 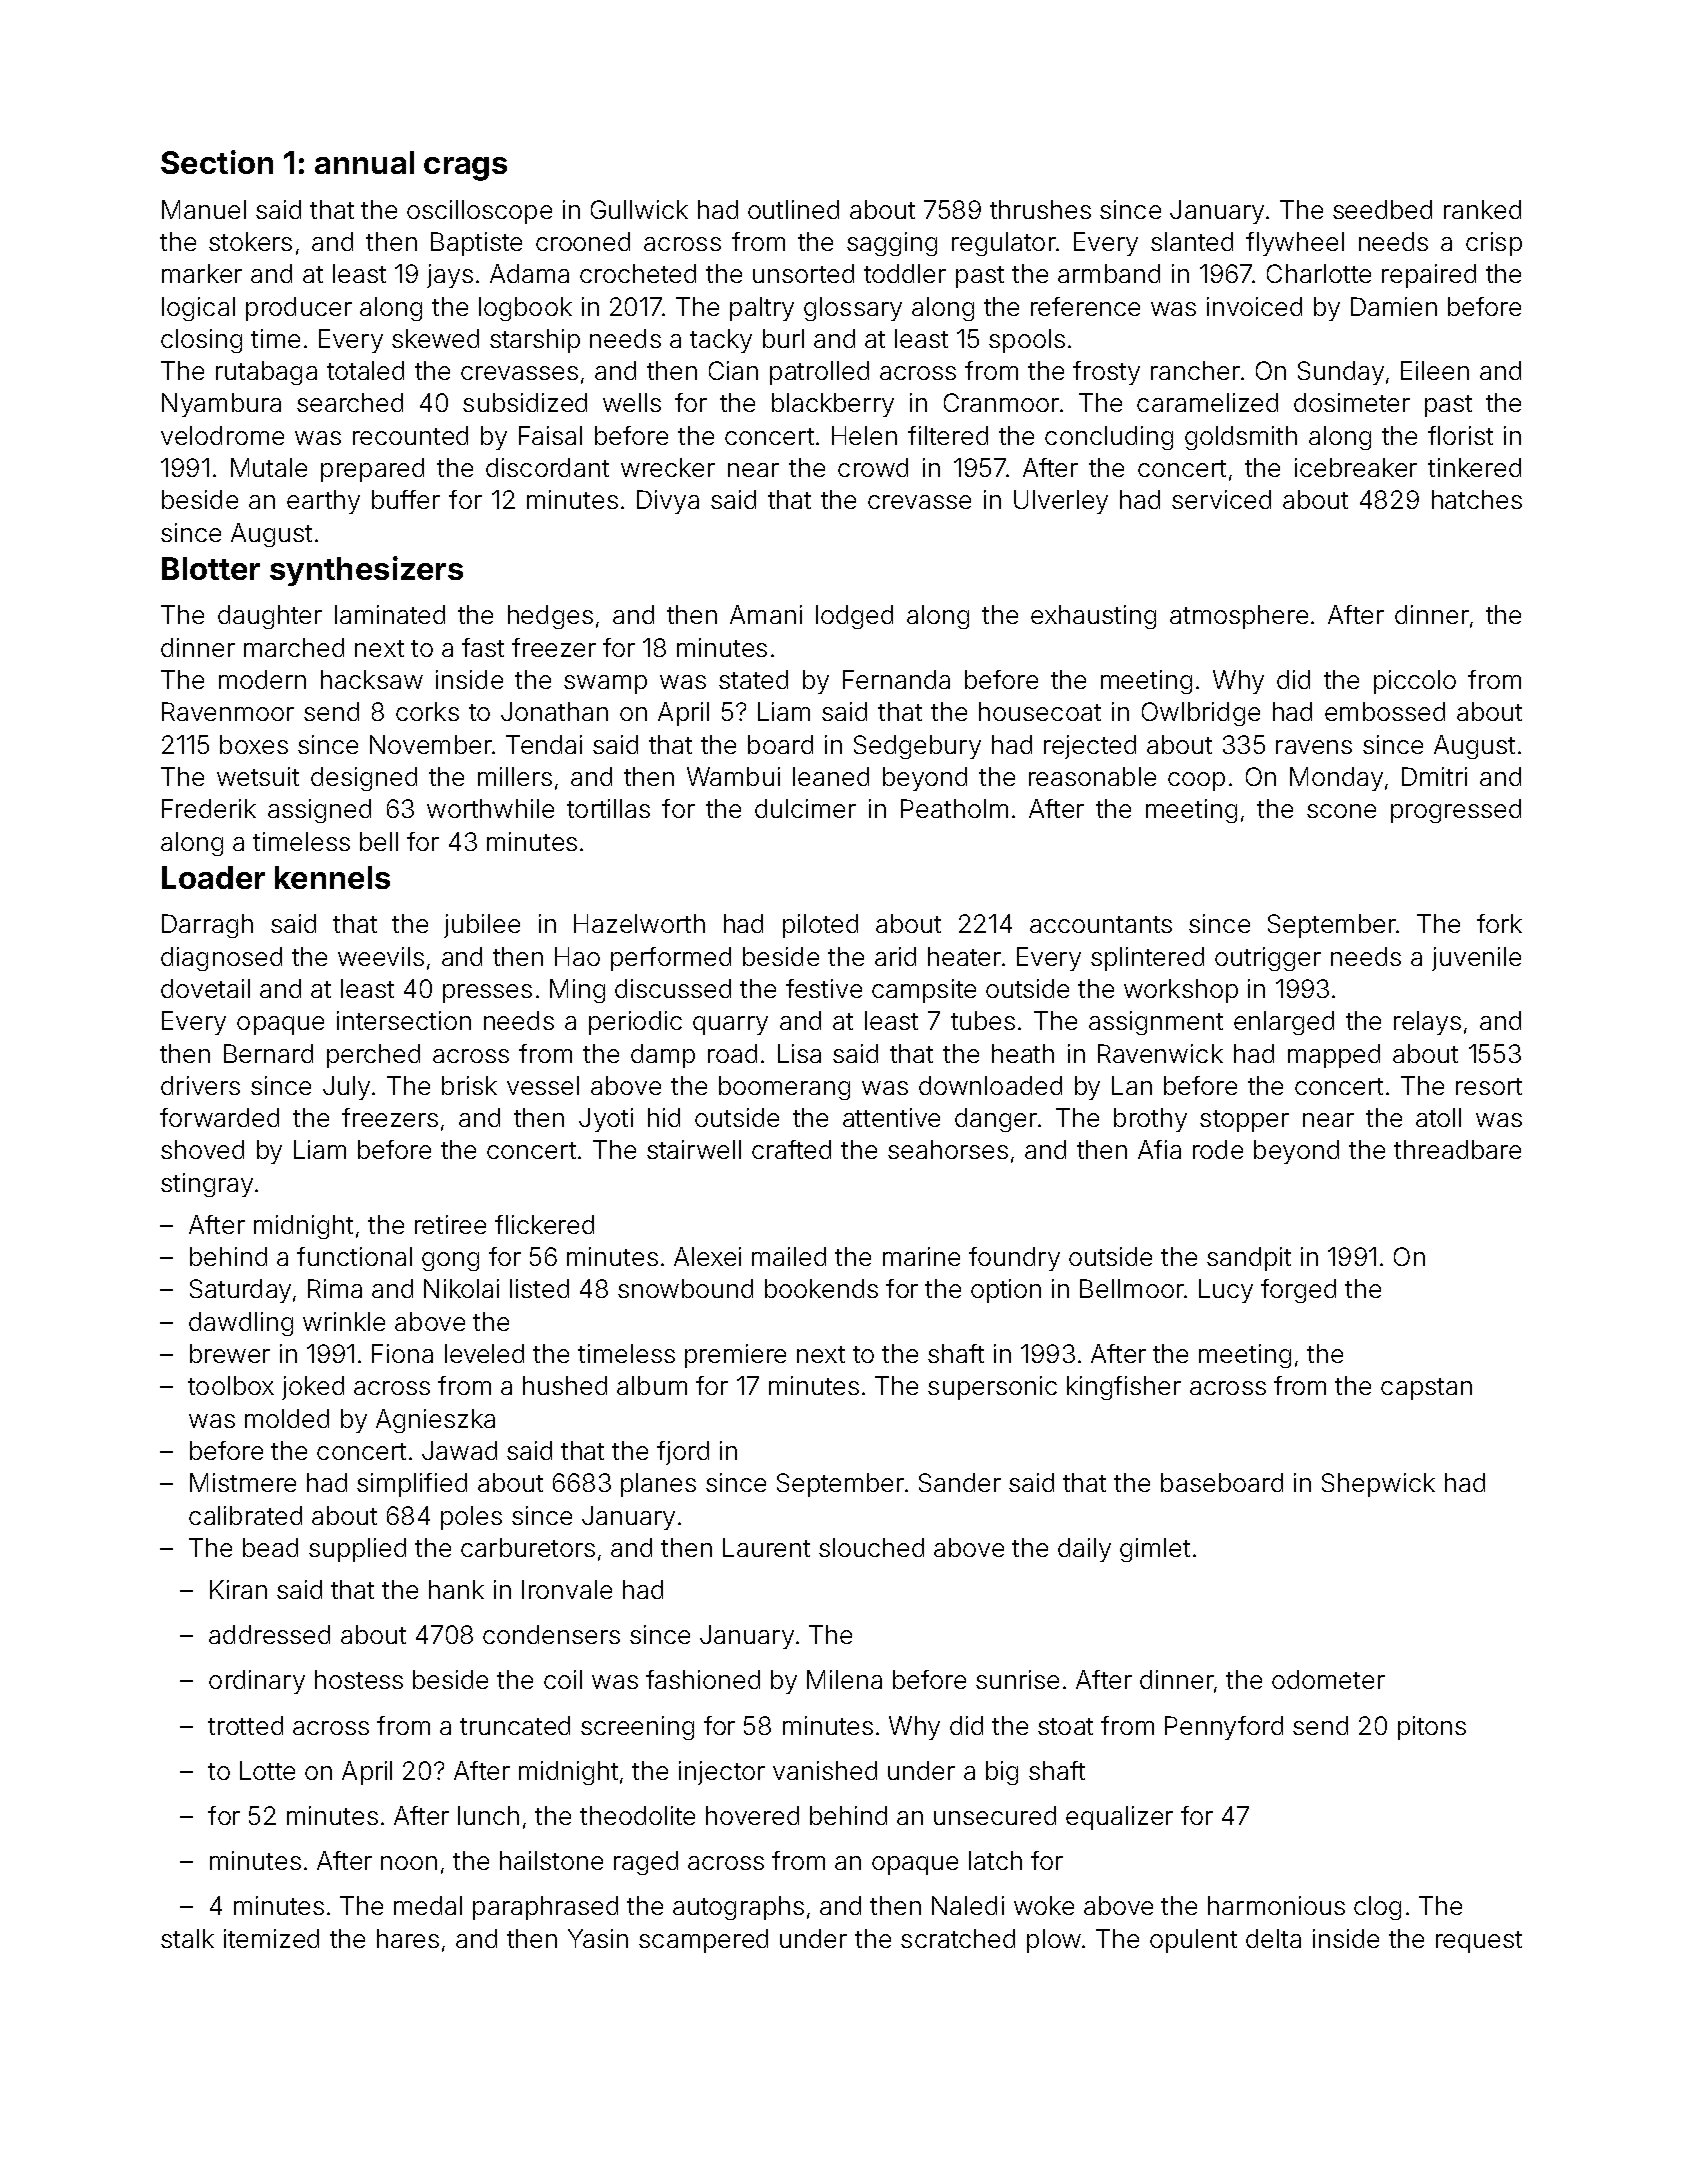 I want to click on stokers, so click(x=250, y=241).
